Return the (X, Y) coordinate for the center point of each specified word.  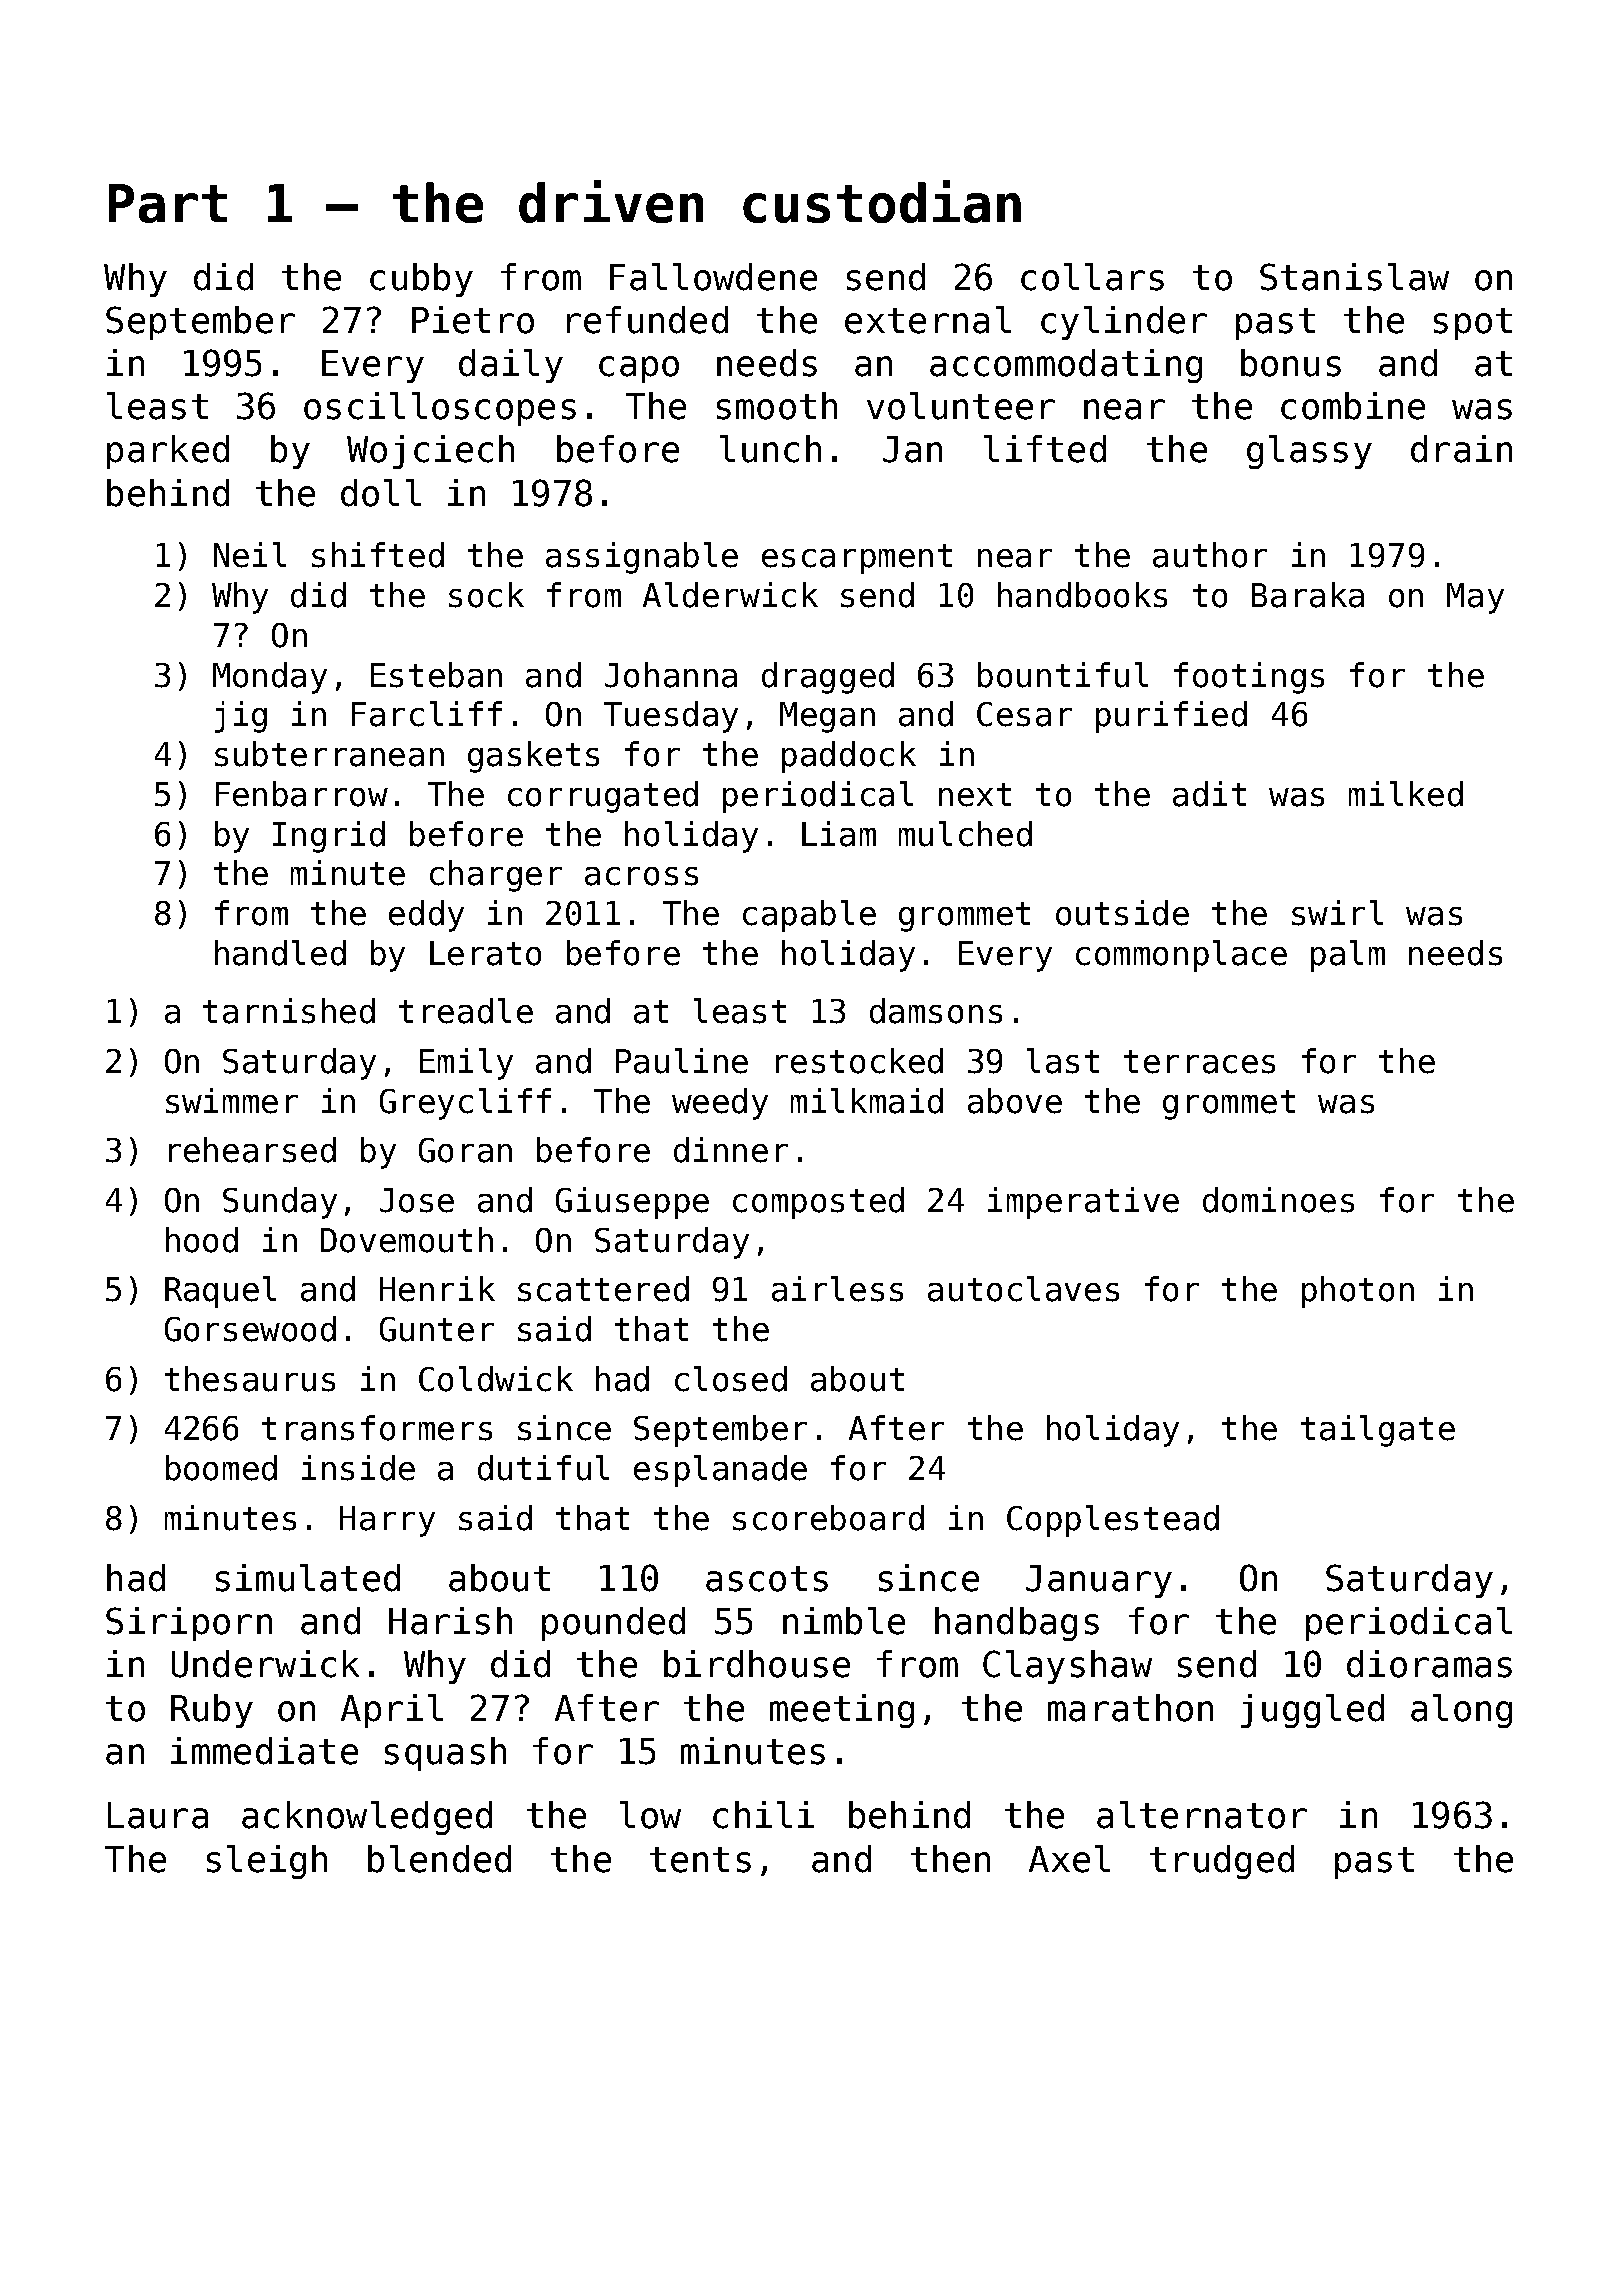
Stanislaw (1354, 277)
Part (168, 203)
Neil (250, 555)
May (1475, 598)
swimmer (232, 1101)
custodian (882, 201)
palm (1348, 956)
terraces (1199, 1062)
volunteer (961, 406)
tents (700, 1860)
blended (439, 1859)
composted (818, 1203)
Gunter (437, 1329)
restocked (859, 1061)
